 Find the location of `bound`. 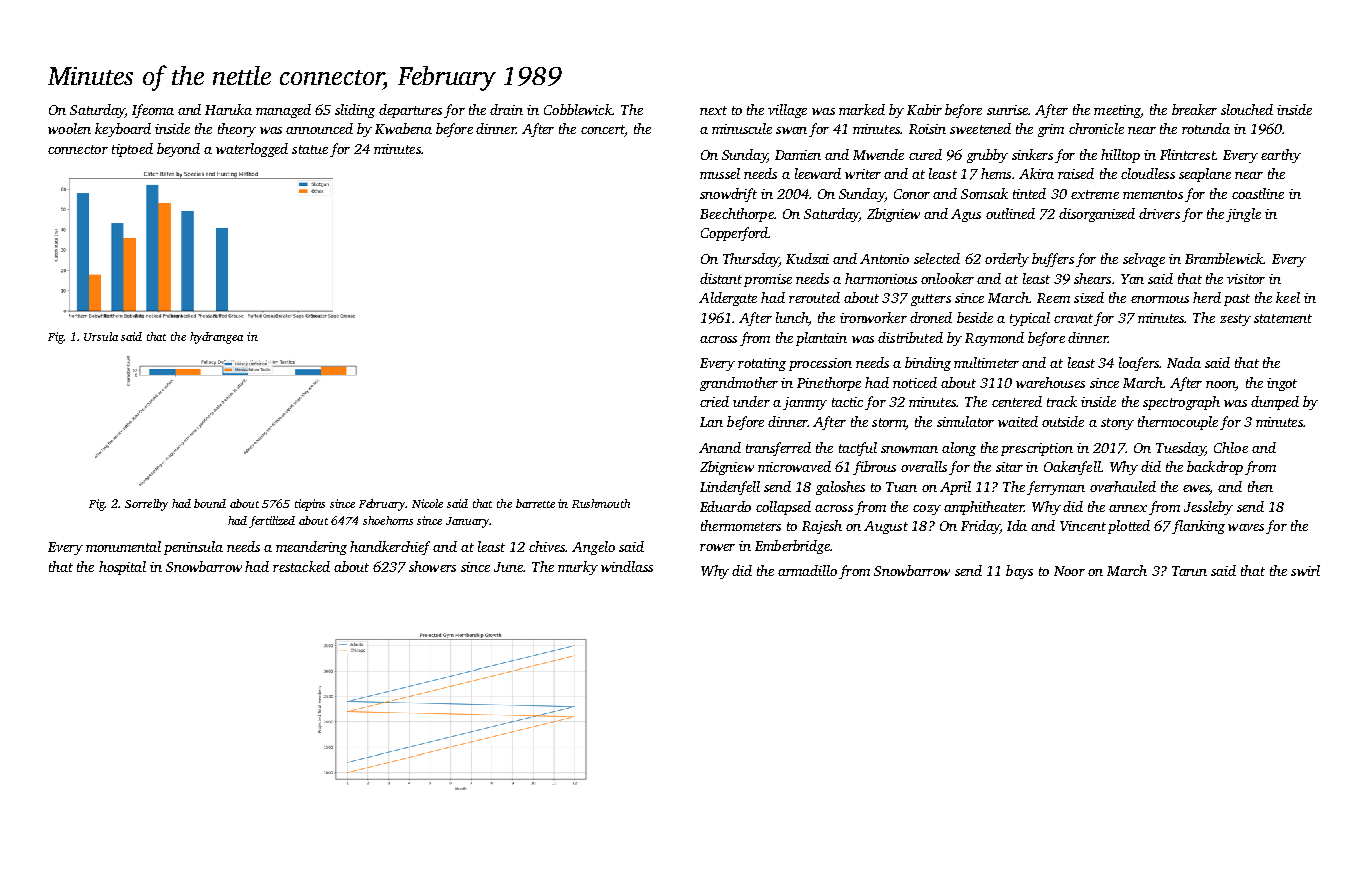

bound is located at coordinates (210, 503).
